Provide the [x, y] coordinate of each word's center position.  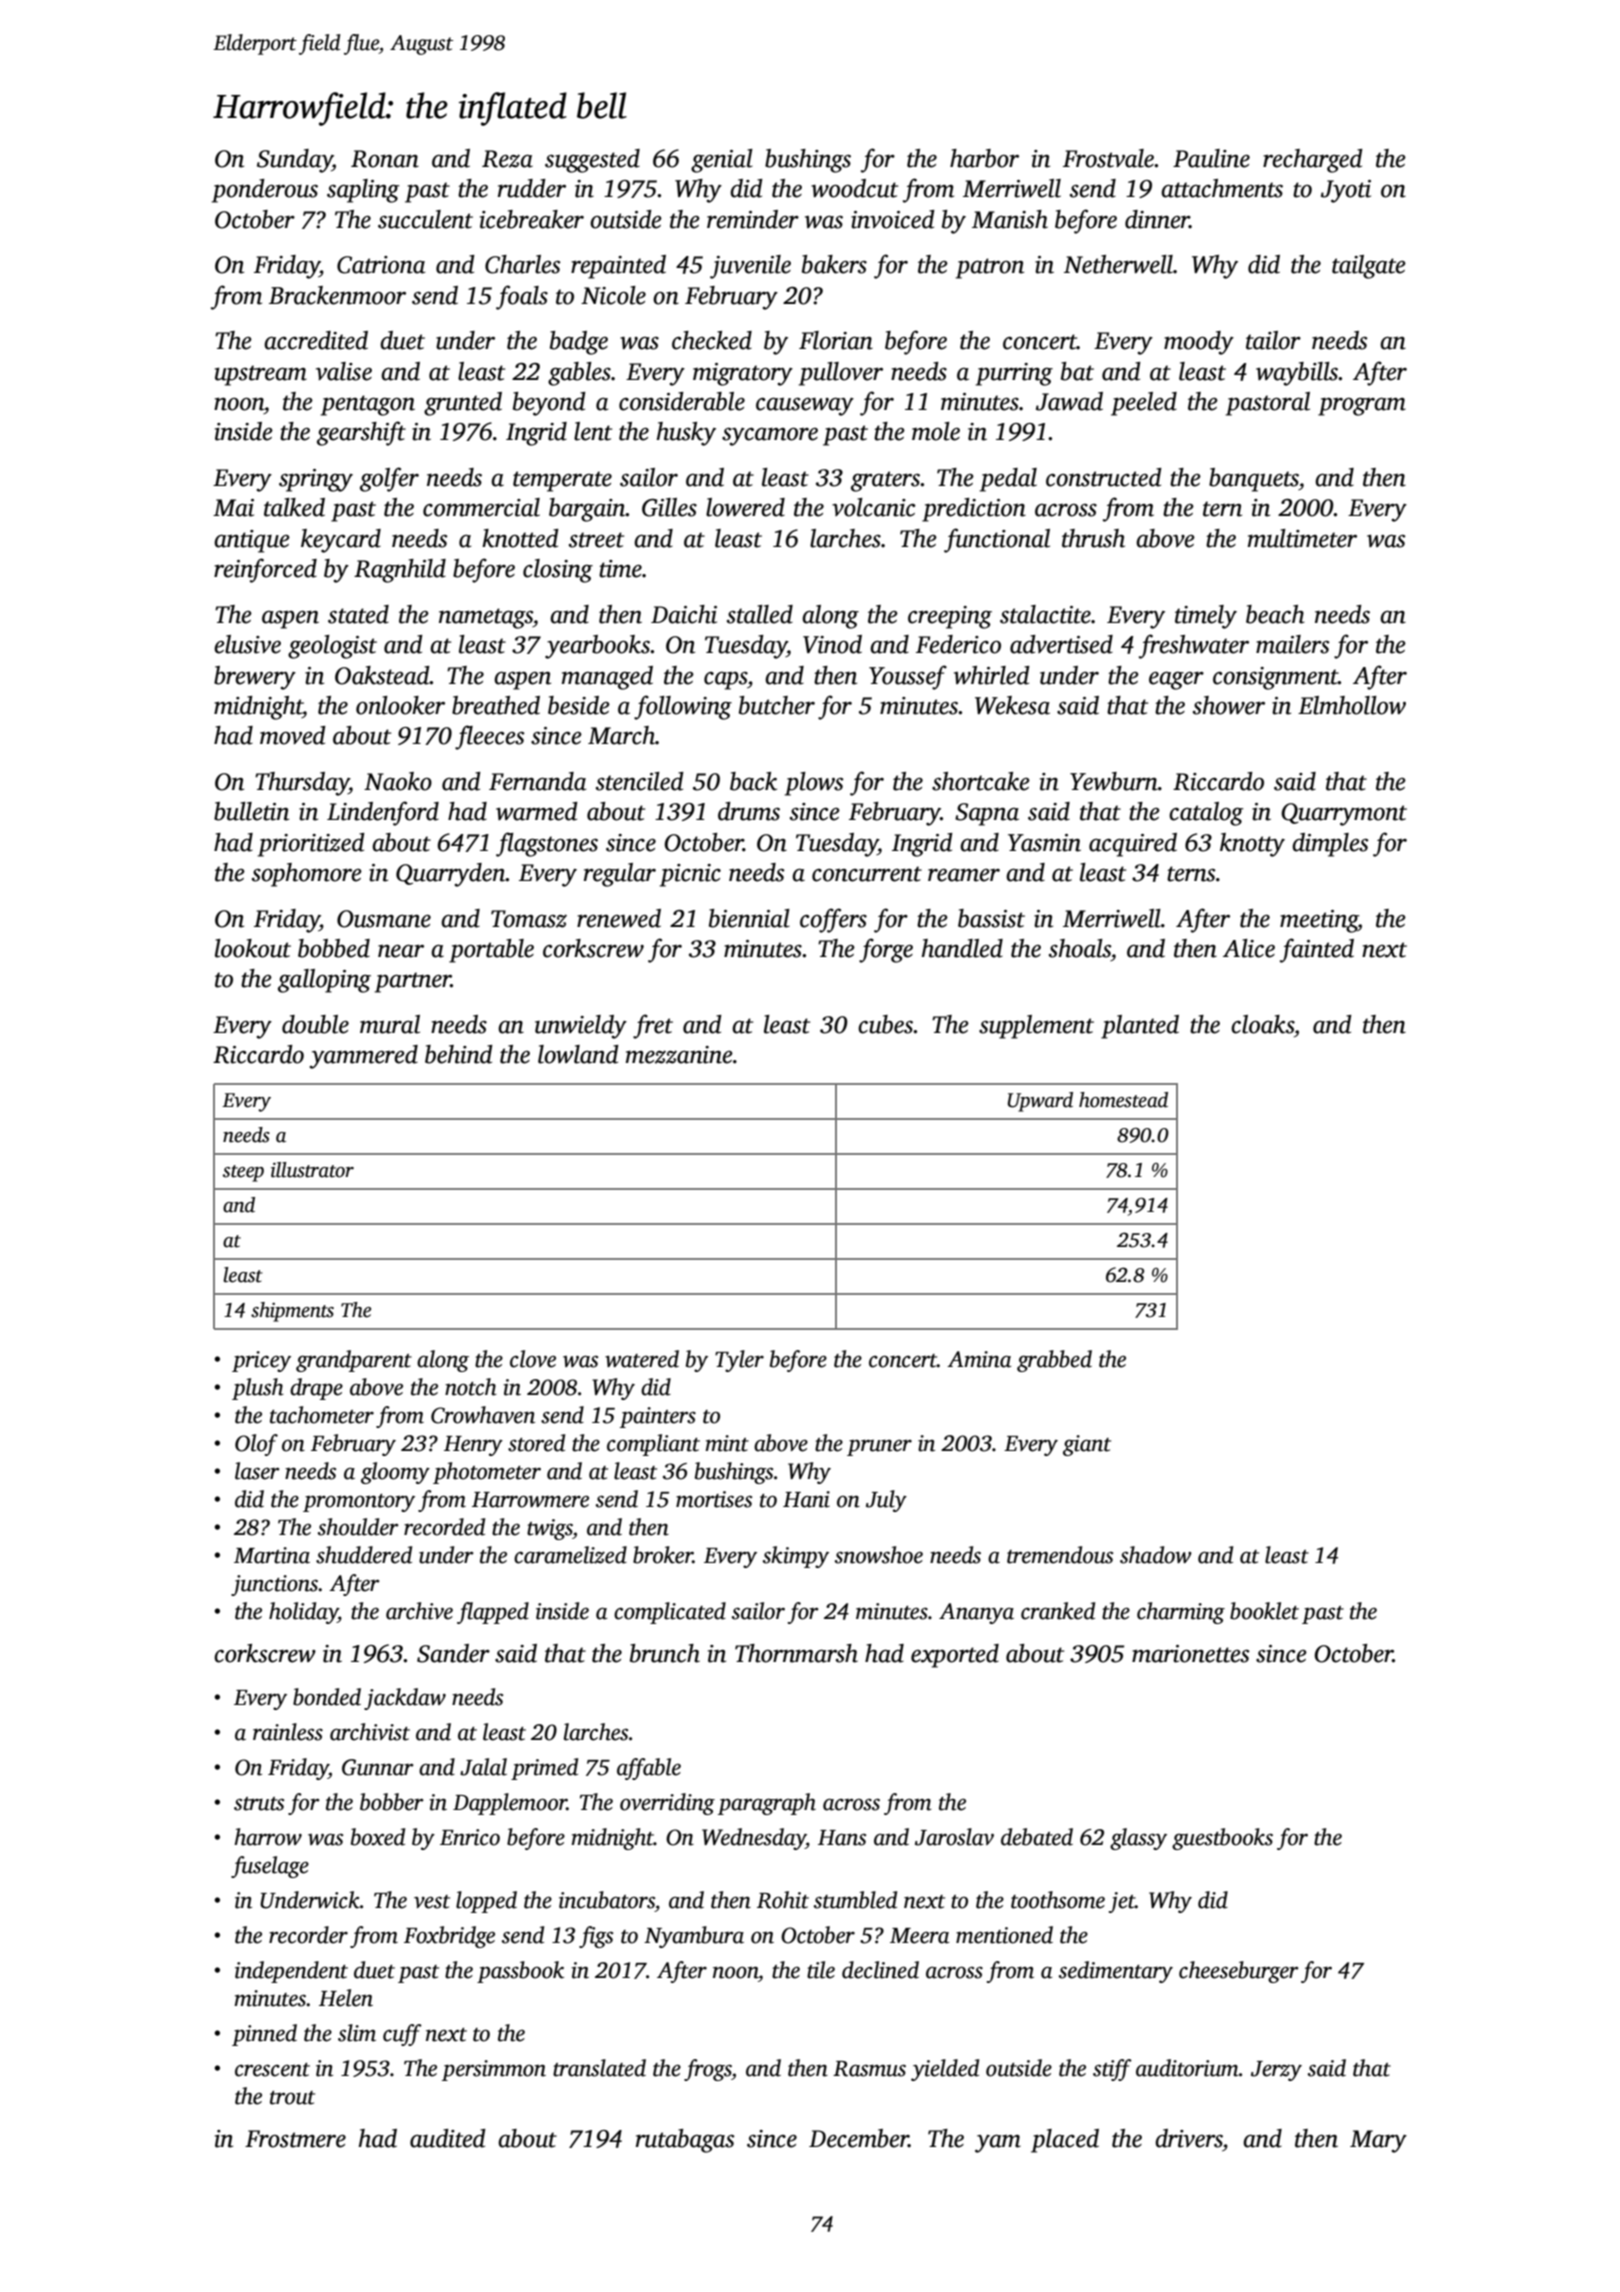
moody [1199, 343]
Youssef [908, 677]
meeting [1319, 921]
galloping [324, 981]
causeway [805, 407]
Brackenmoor [337, 295]
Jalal [483, 1767]
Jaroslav [954, 1837]
